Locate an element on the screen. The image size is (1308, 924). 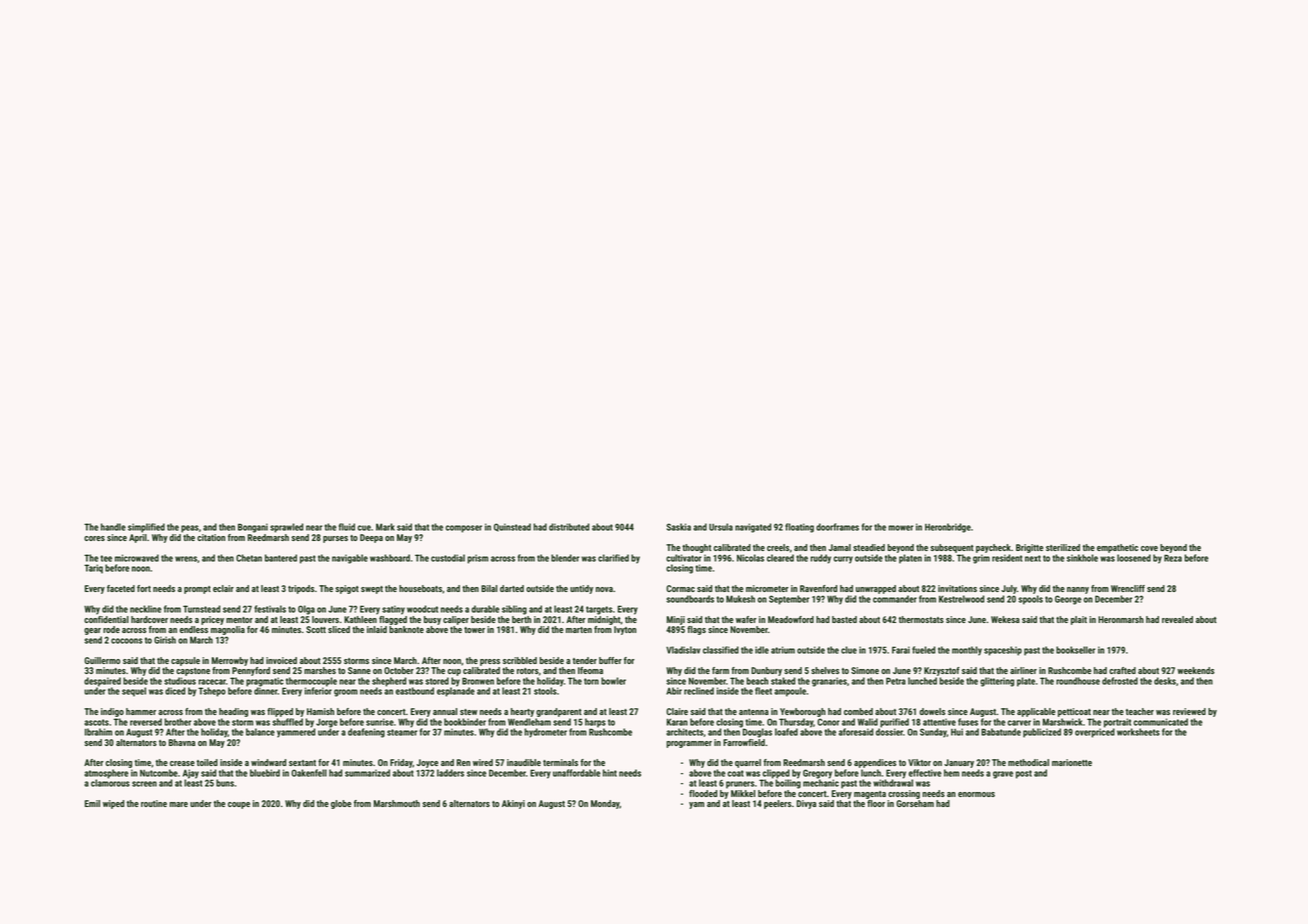
Saskia is located at coordinates (678, 527).
